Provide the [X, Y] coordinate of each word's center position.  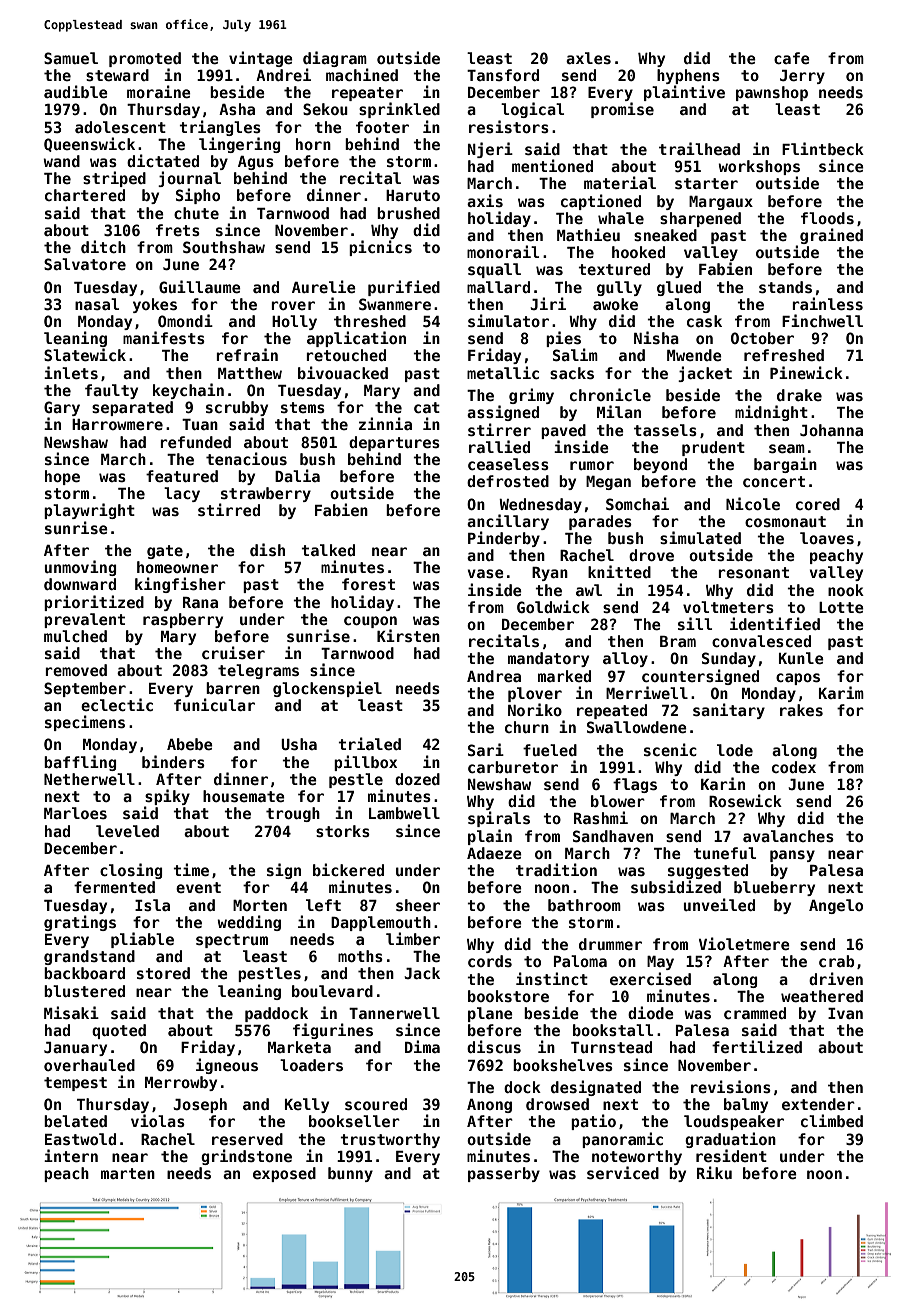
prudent [713, 448]
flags [635, 785]
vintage [261, 59]
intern [71, 1155]
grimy [531, 396]
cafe [792, 58]
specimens [85, 723]
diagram [335, 59]
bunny [350, 1174]
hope [62, 477]
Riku [714, 1172]
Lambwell [404, 813]
